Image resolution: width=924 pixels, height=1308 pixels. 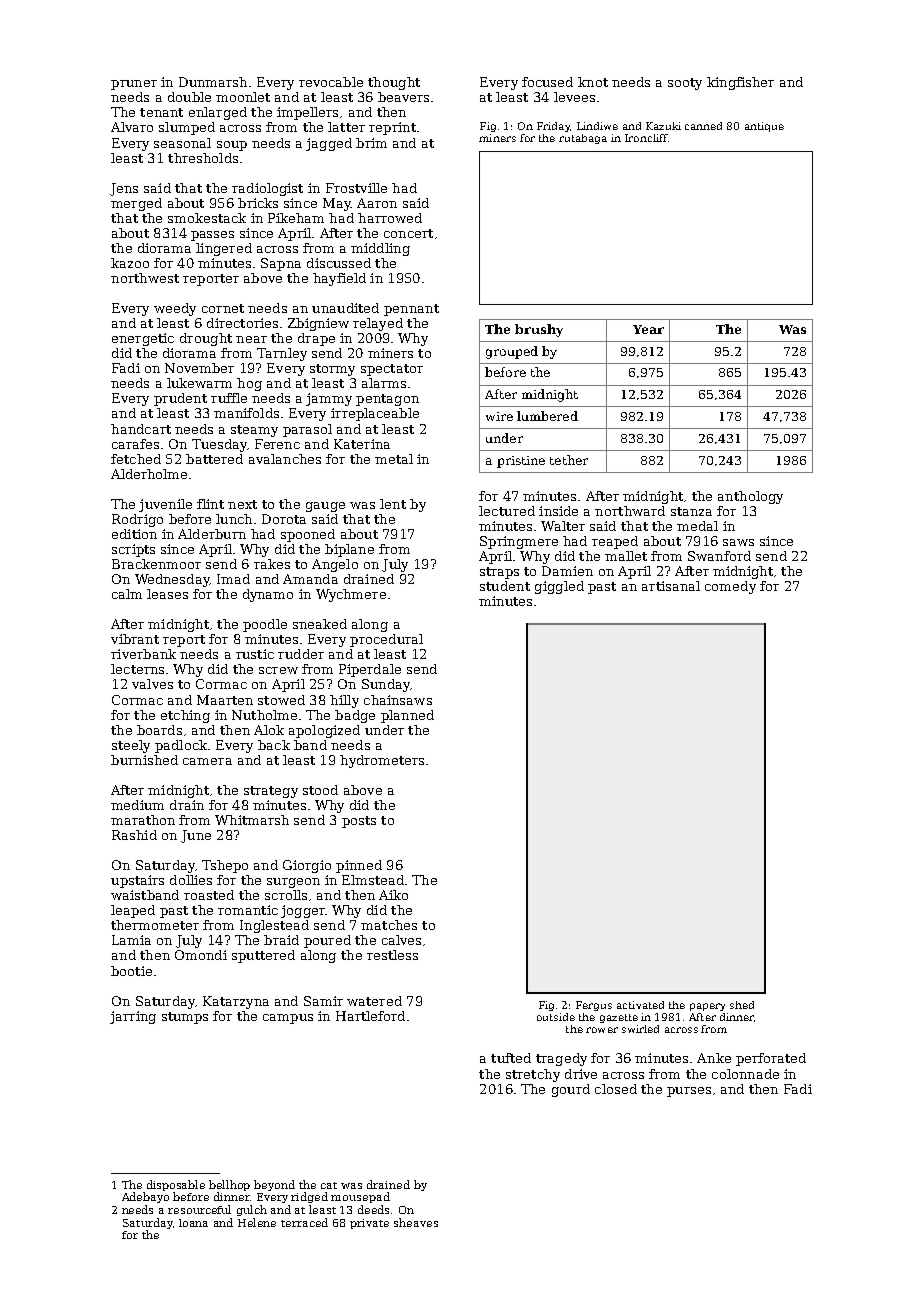 What do you see at coordinates (320, 790) in the screenshot?
I see `stood` at bounding box center [320, 790].
